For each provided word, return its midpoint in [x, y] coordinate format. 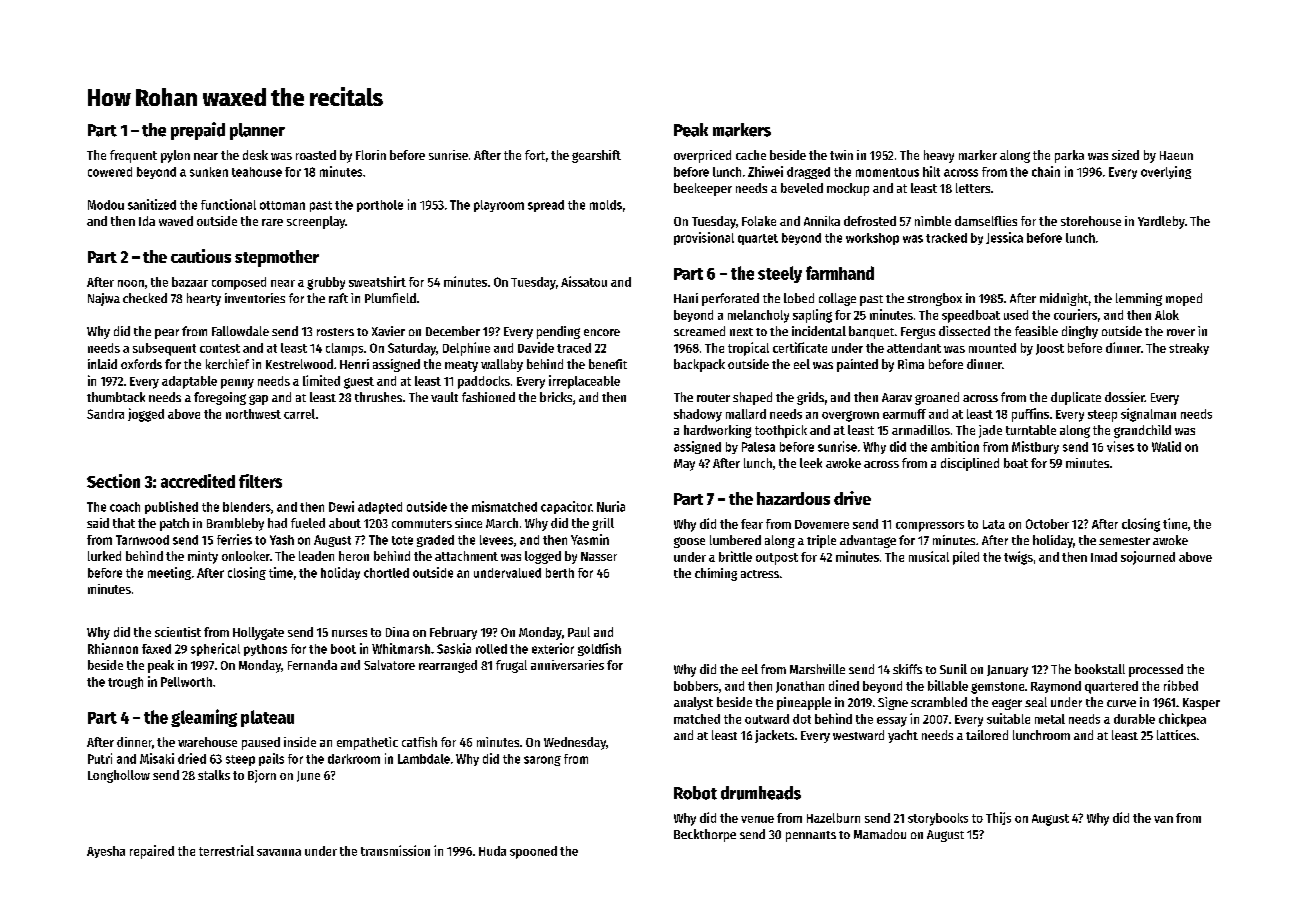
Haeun [1176, 155]
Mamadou [880, 834]
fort [535, 155]
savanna [279, 852]
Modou [106, 205]
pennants [811, 836]
